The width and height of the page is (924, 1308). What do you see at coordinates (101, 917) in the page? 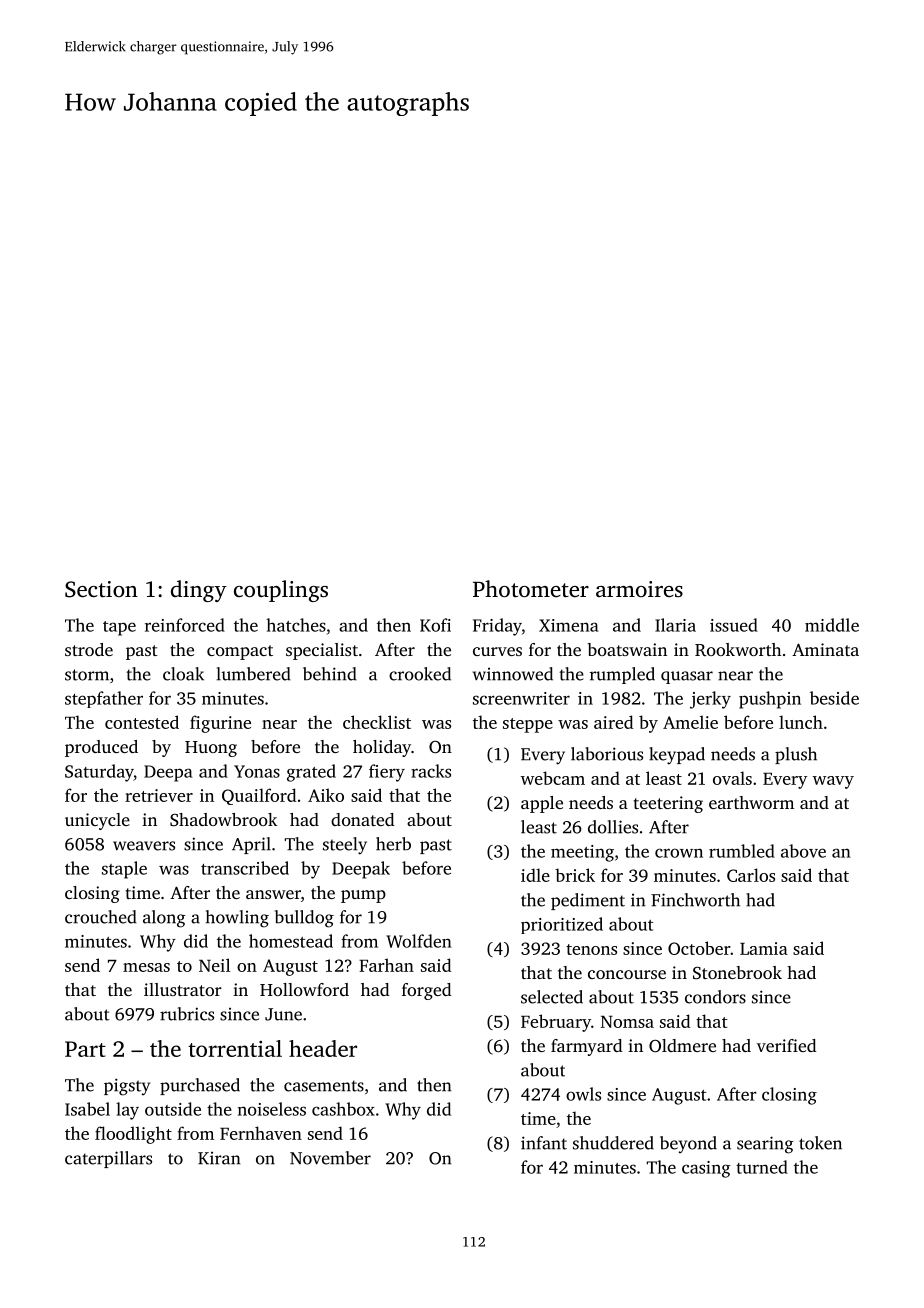
I see `crouched` at bounding box center [101, 917].
